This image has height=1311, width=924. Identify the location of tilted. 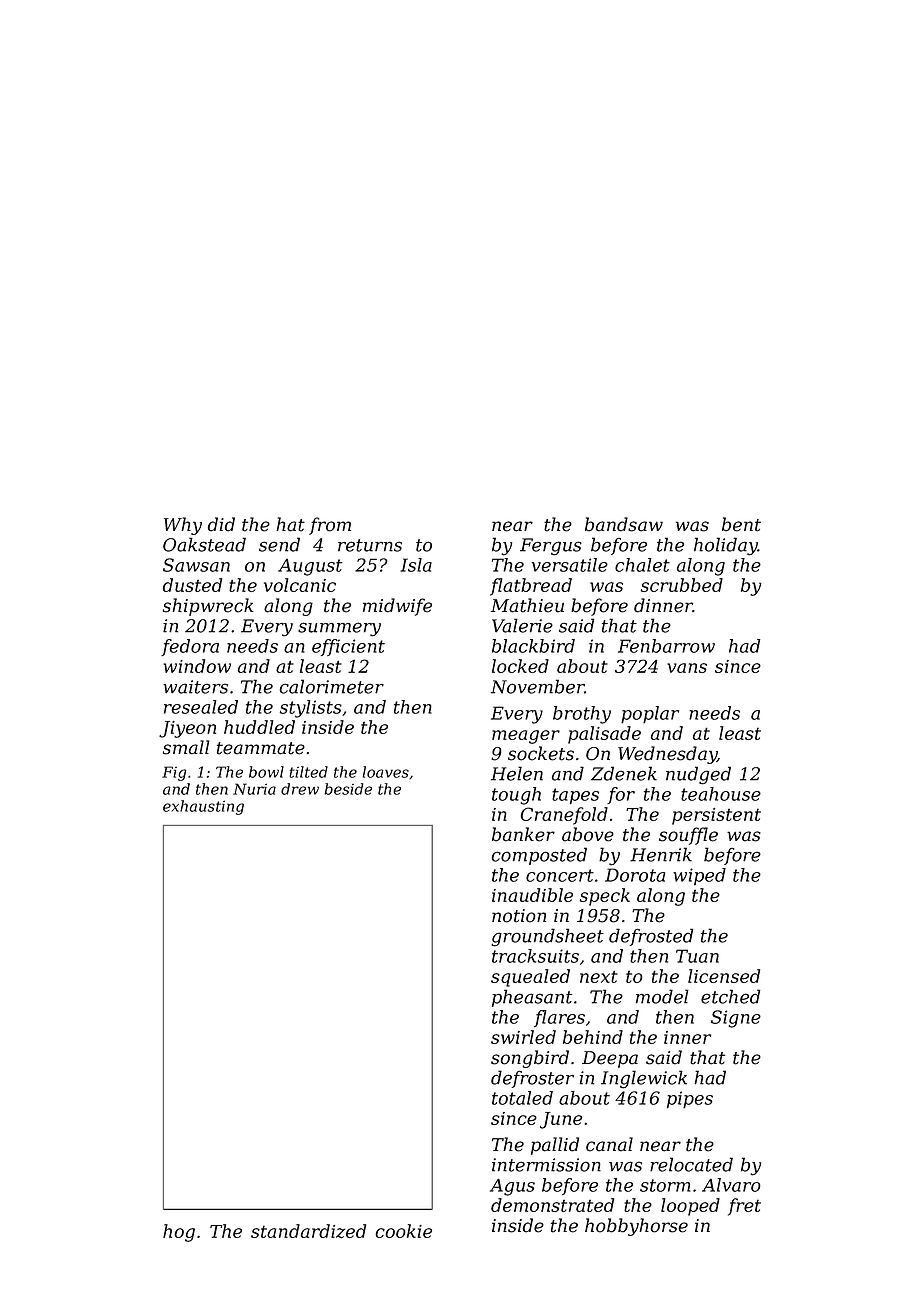
(308, 772).
